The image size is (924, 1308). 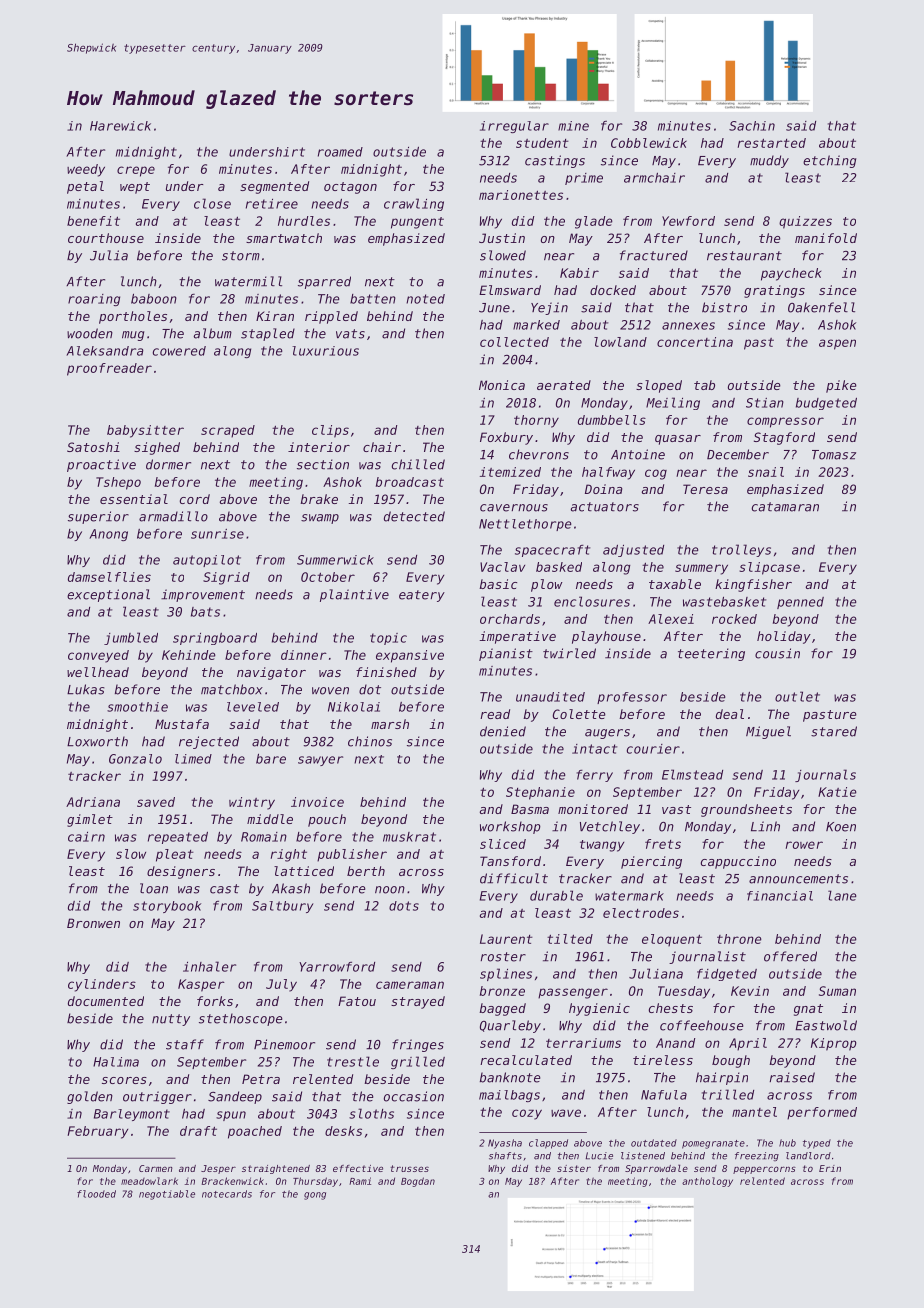 I want to click on Harewick, so click(x=120, y=126).
